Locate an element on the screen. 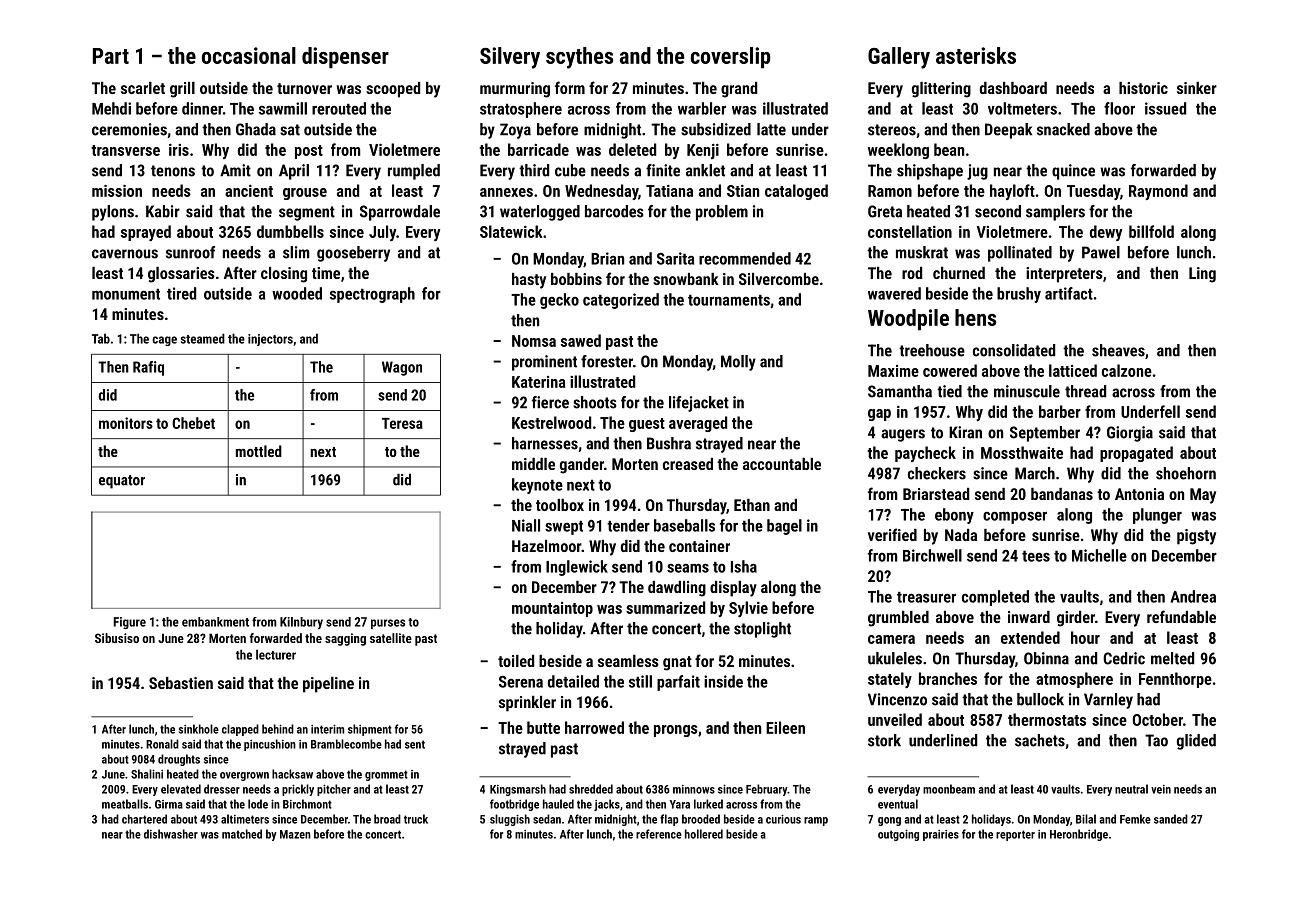  Kestrelwood is located at coordinates (551, 422).
